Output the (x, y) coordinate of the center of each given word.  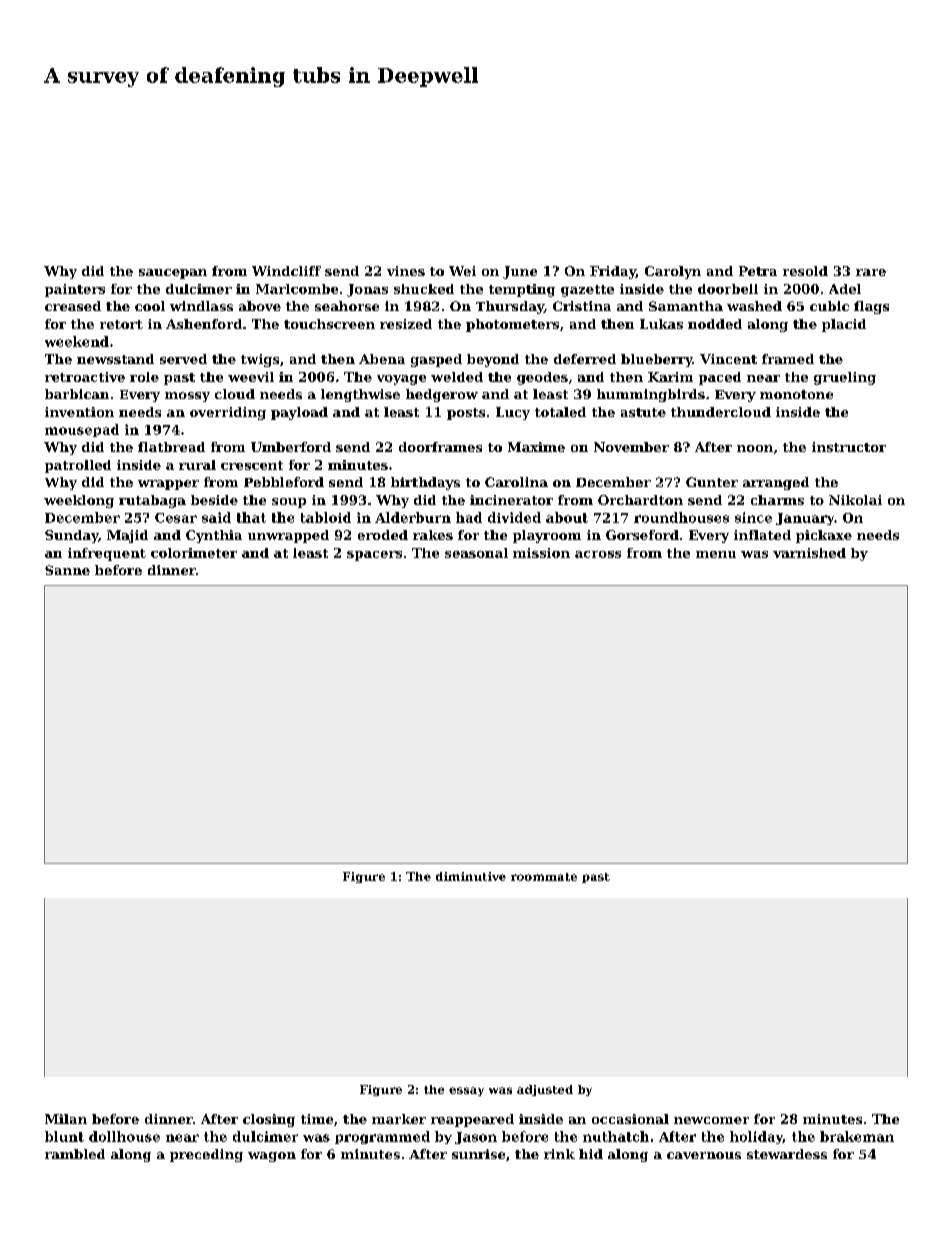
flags (871, 307)
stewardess (787, 1154)
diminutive (471, 876)
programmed (382, 1137)
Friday (613, 272)
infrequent (107, 554)
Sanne (67, 570)
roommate (544, 877)
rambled (75, 1154)
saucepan (173, 274)
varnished (809, 553)
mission (541, 553)
